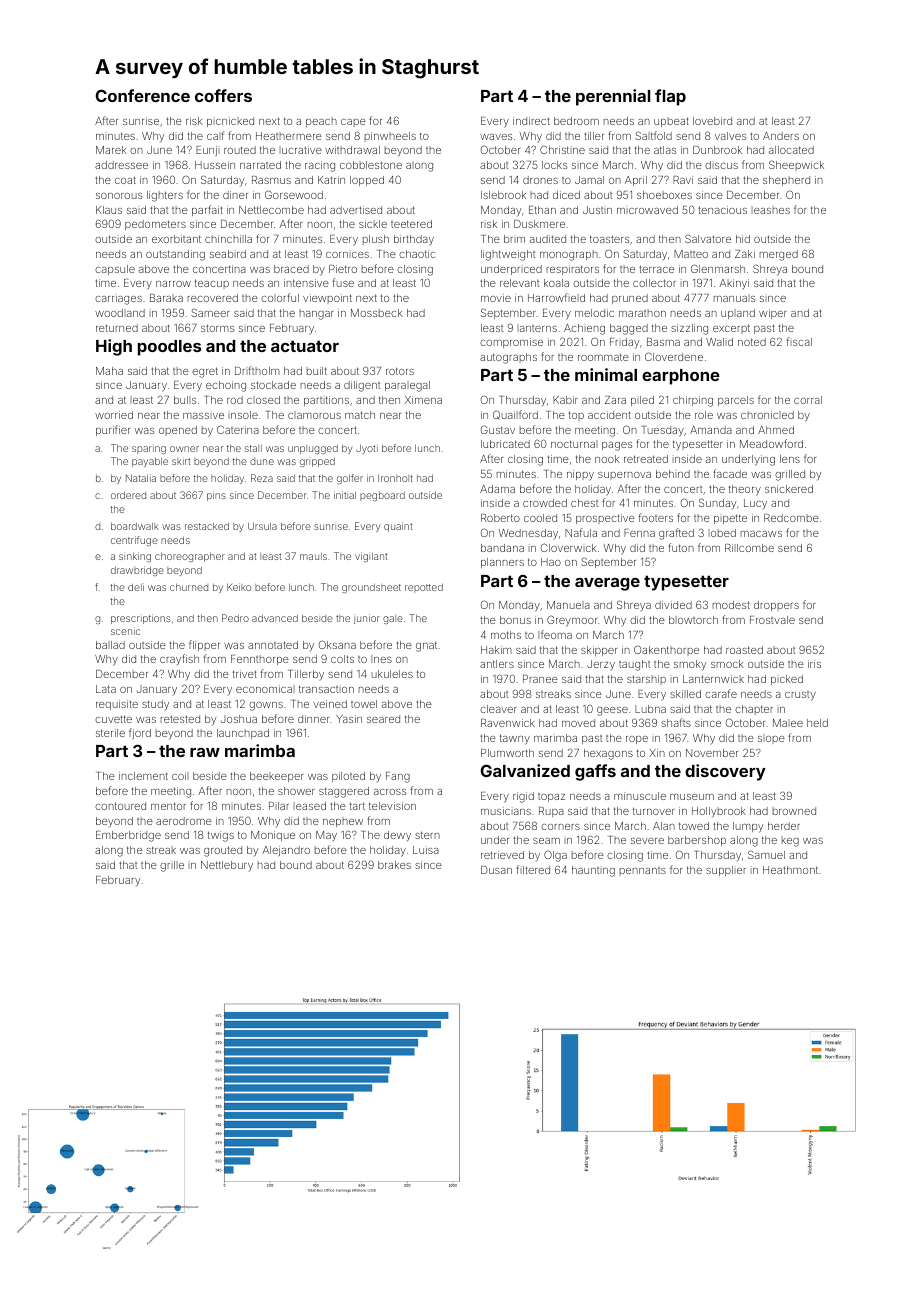 Image resolution: width=924 pixels, height=1308 pixels. What do you see at coordinates (216, 135) in the image?
I see `calf` at bounding box center [216, 135].
